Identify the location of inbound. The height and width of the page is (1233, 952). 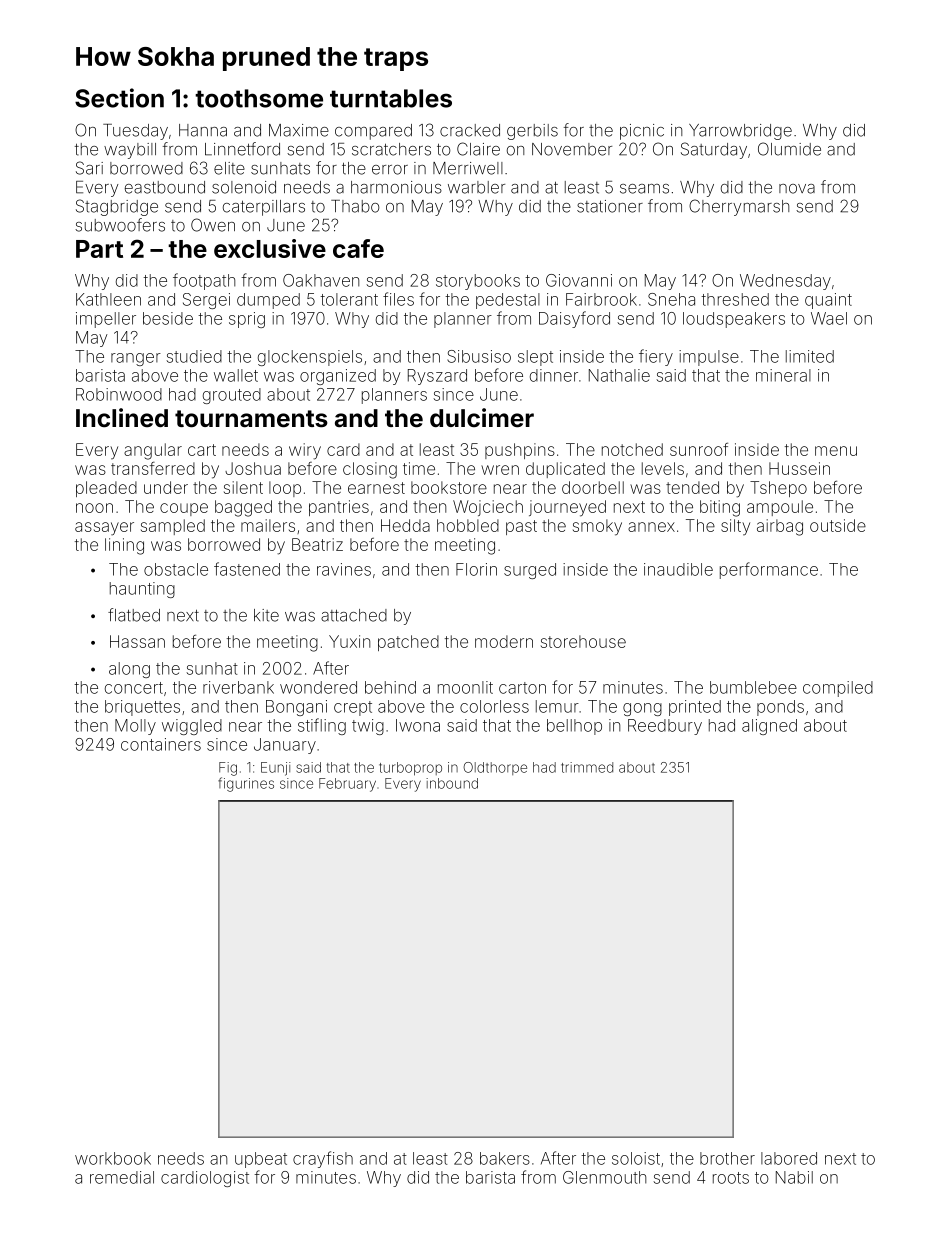
(452, 783).
